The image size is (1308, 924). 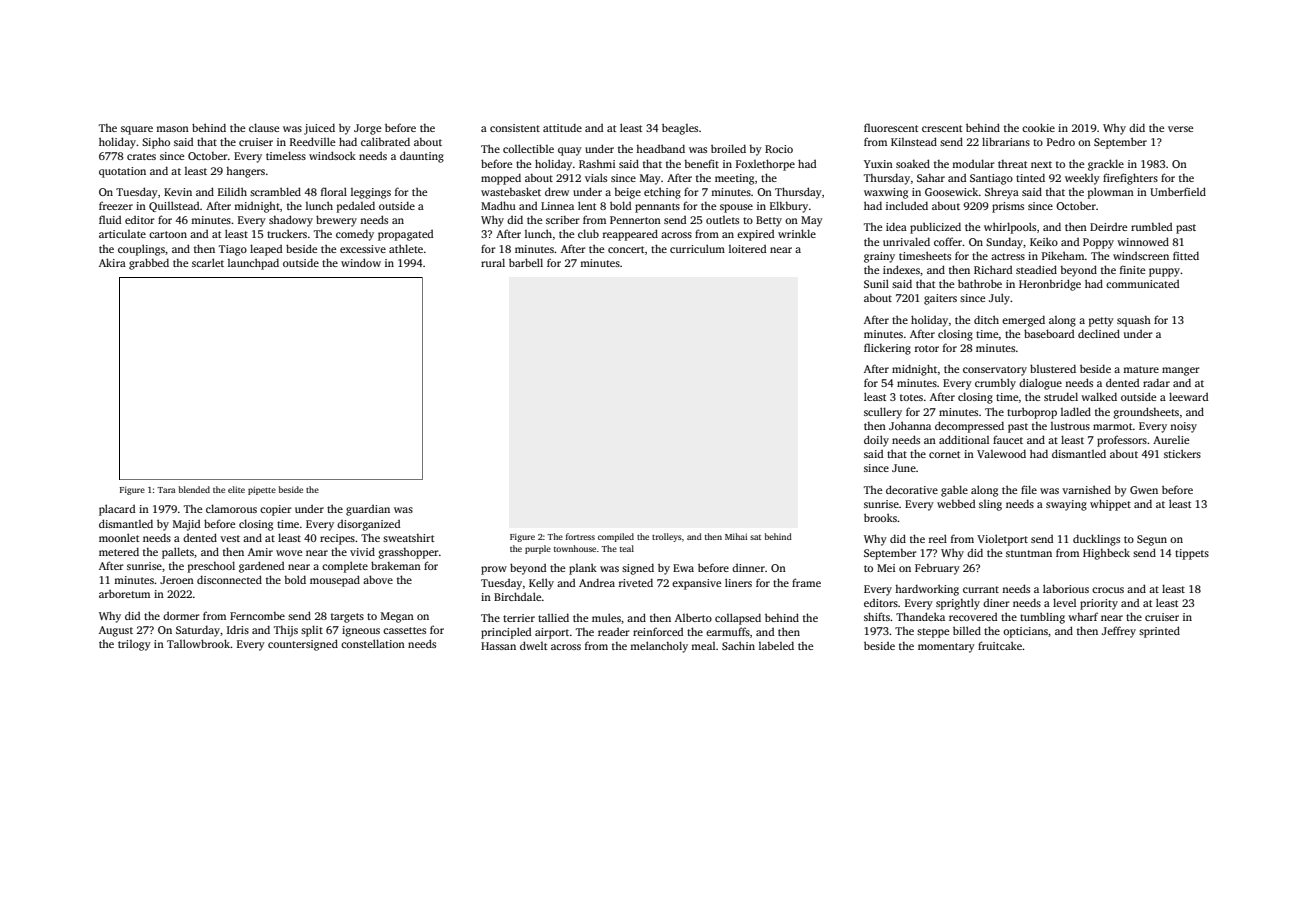 I want to click on Sunil, so click(x=876, y=283).
